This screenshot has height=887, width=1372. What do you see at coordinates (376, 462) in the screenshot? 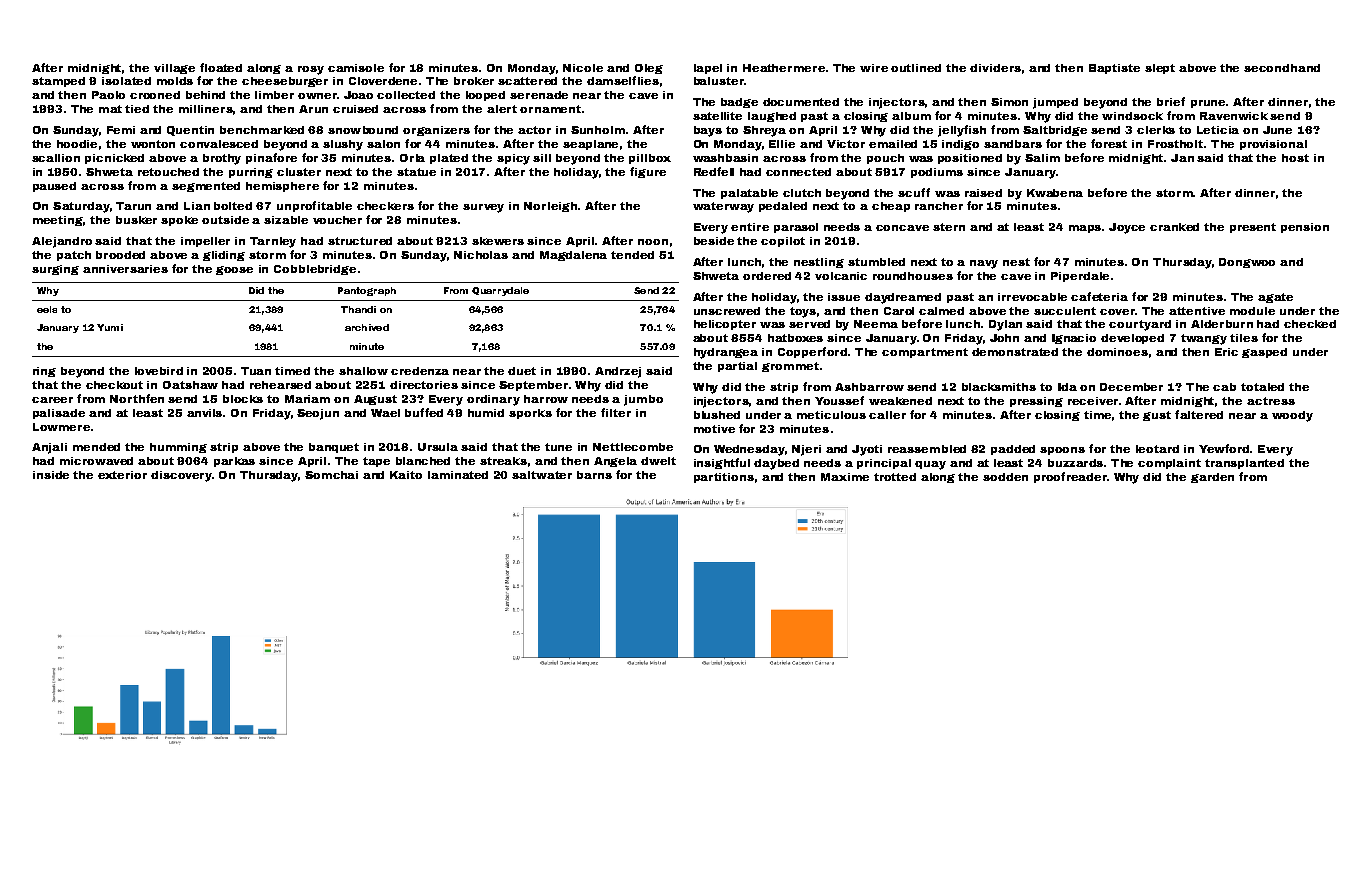
I see `tape` at bounding box center [376, 462].
